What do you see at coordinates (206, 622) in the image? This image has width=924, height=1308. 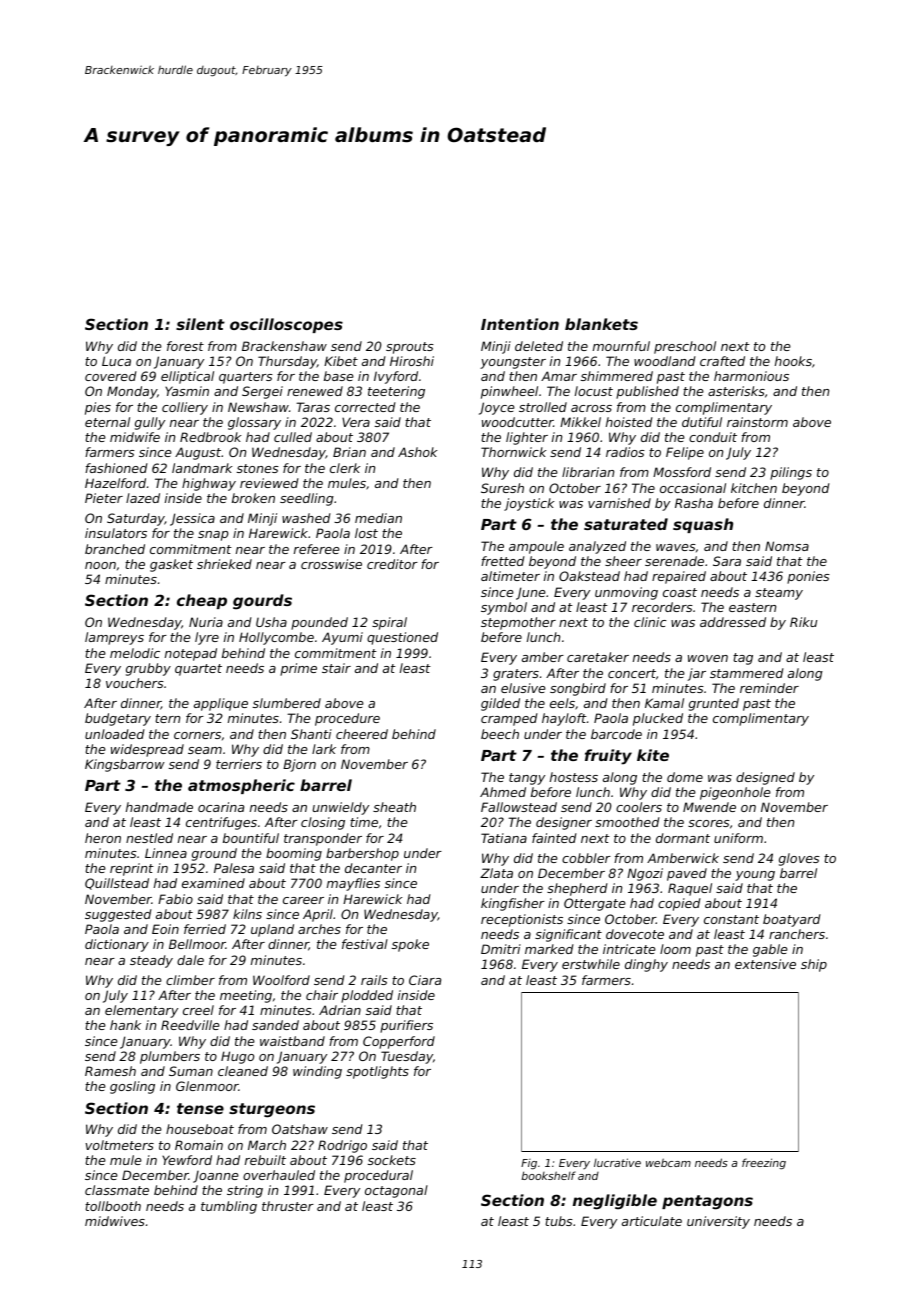 I see `Nuria` at bounding box center [206, 622].
